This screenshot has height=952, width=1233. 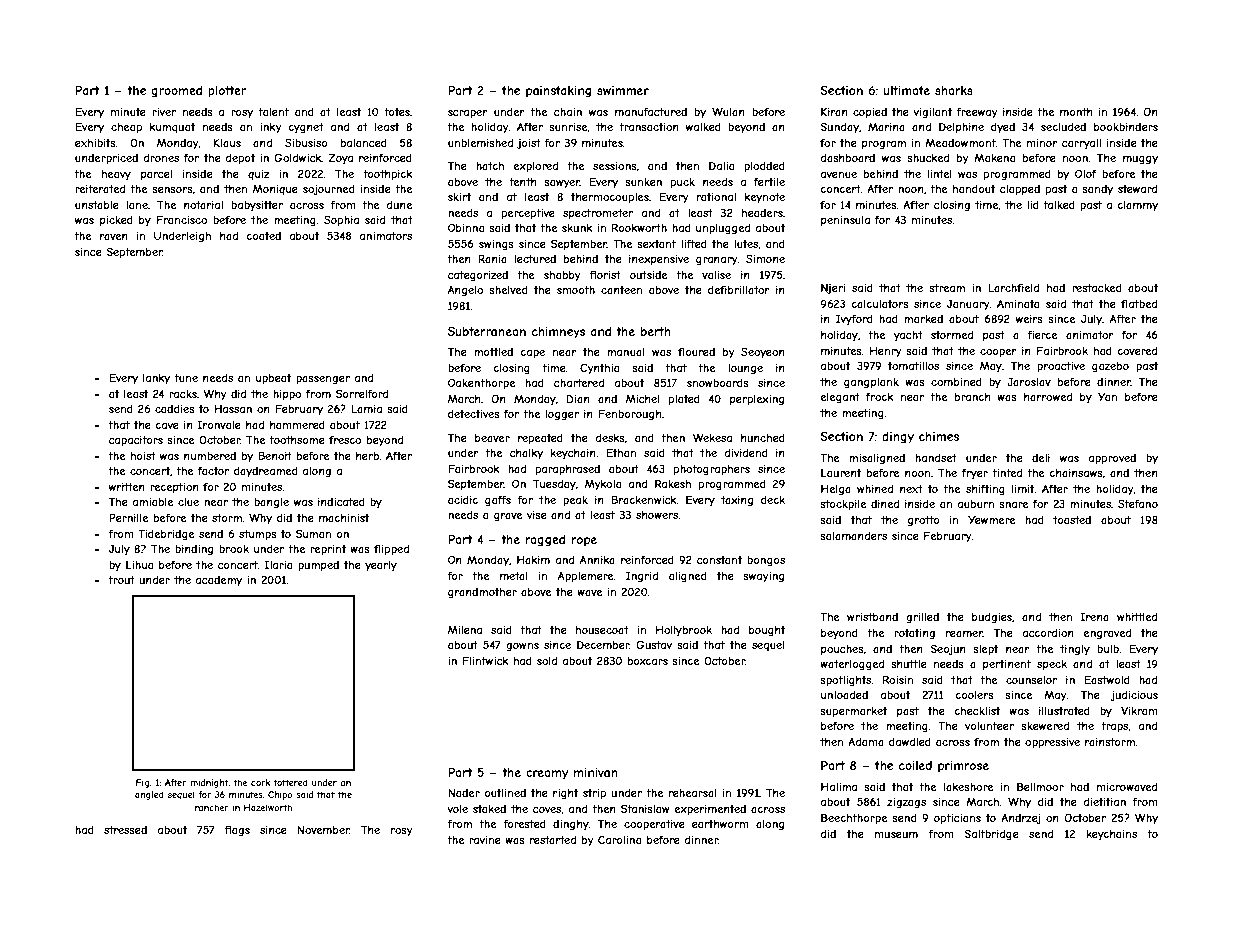 What do you see at coordinates (1041, 458) in the screenshot?
I see `deli` at bounding box center [1041, 458].
